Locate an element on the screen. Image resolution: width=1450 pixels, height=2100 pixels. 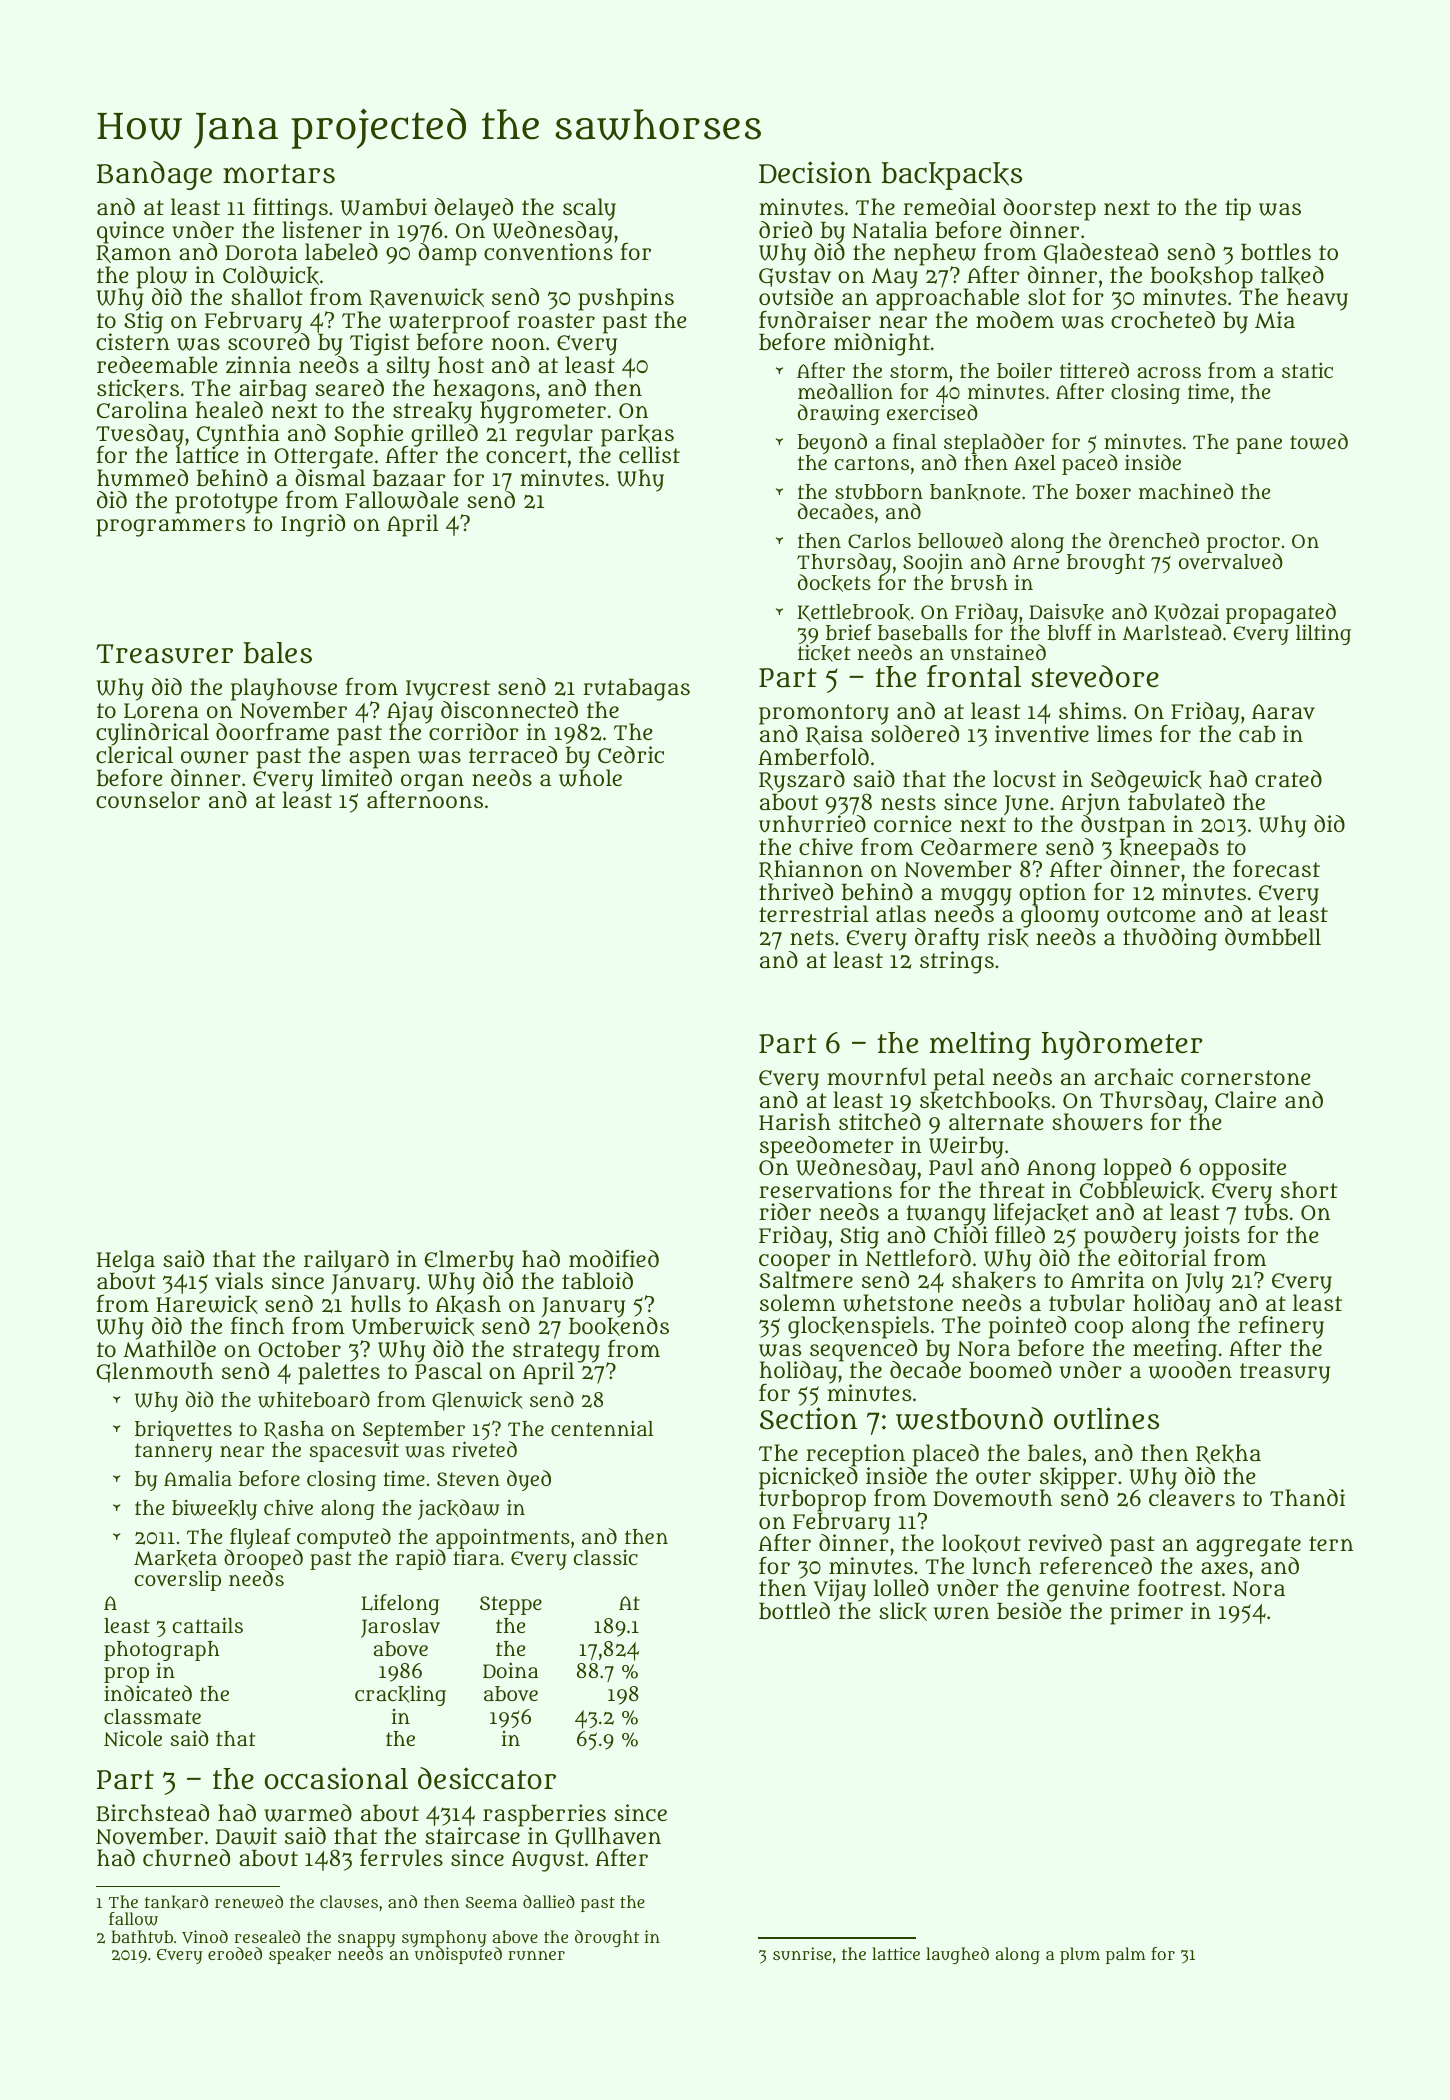
paced is located at coordinates (1090, 464).
